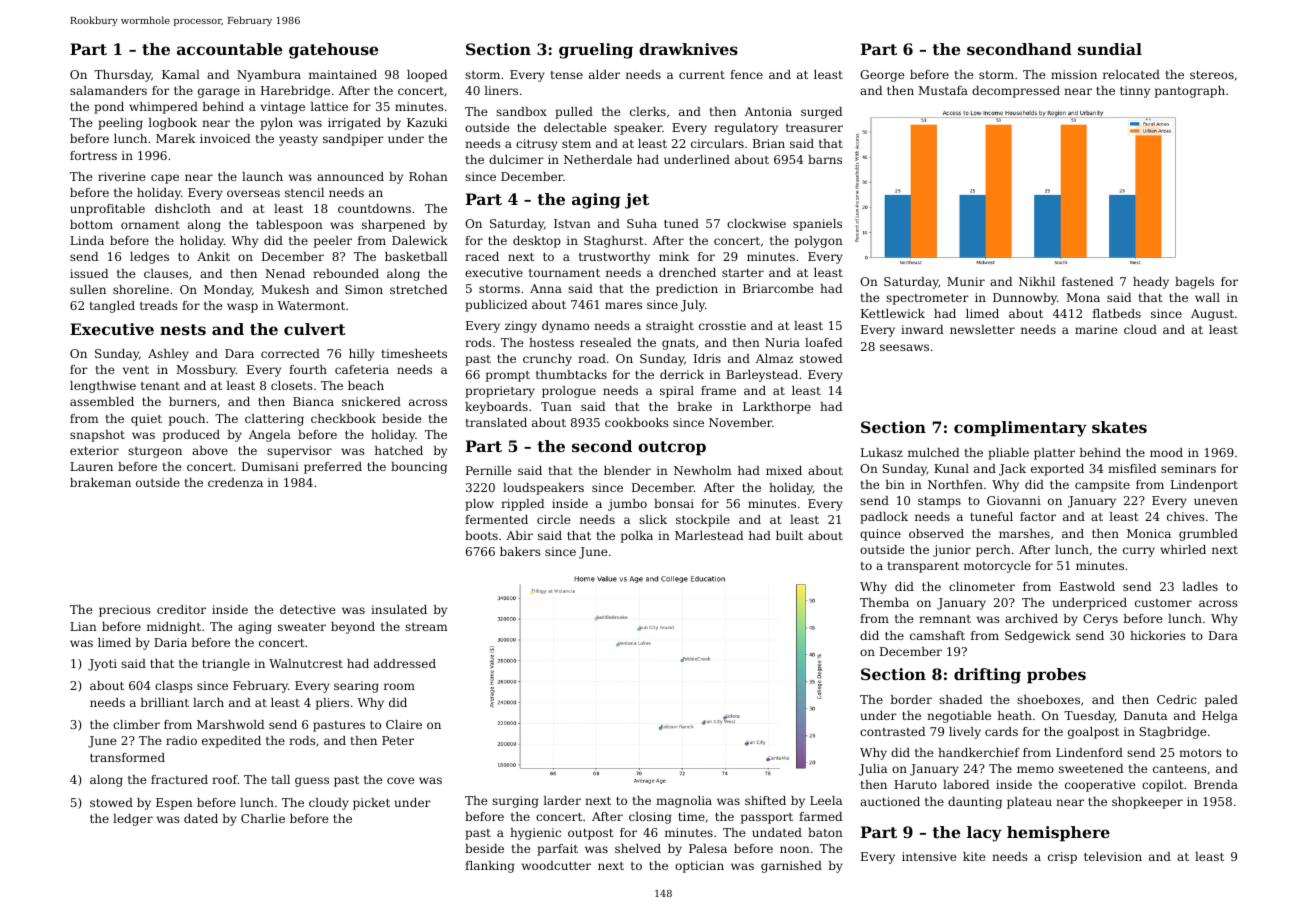 The height and width of the page is (924, 1308). What do you see at coordinates (183, 329) in the page?
I see `nests` at bounding box center [183, 329].
